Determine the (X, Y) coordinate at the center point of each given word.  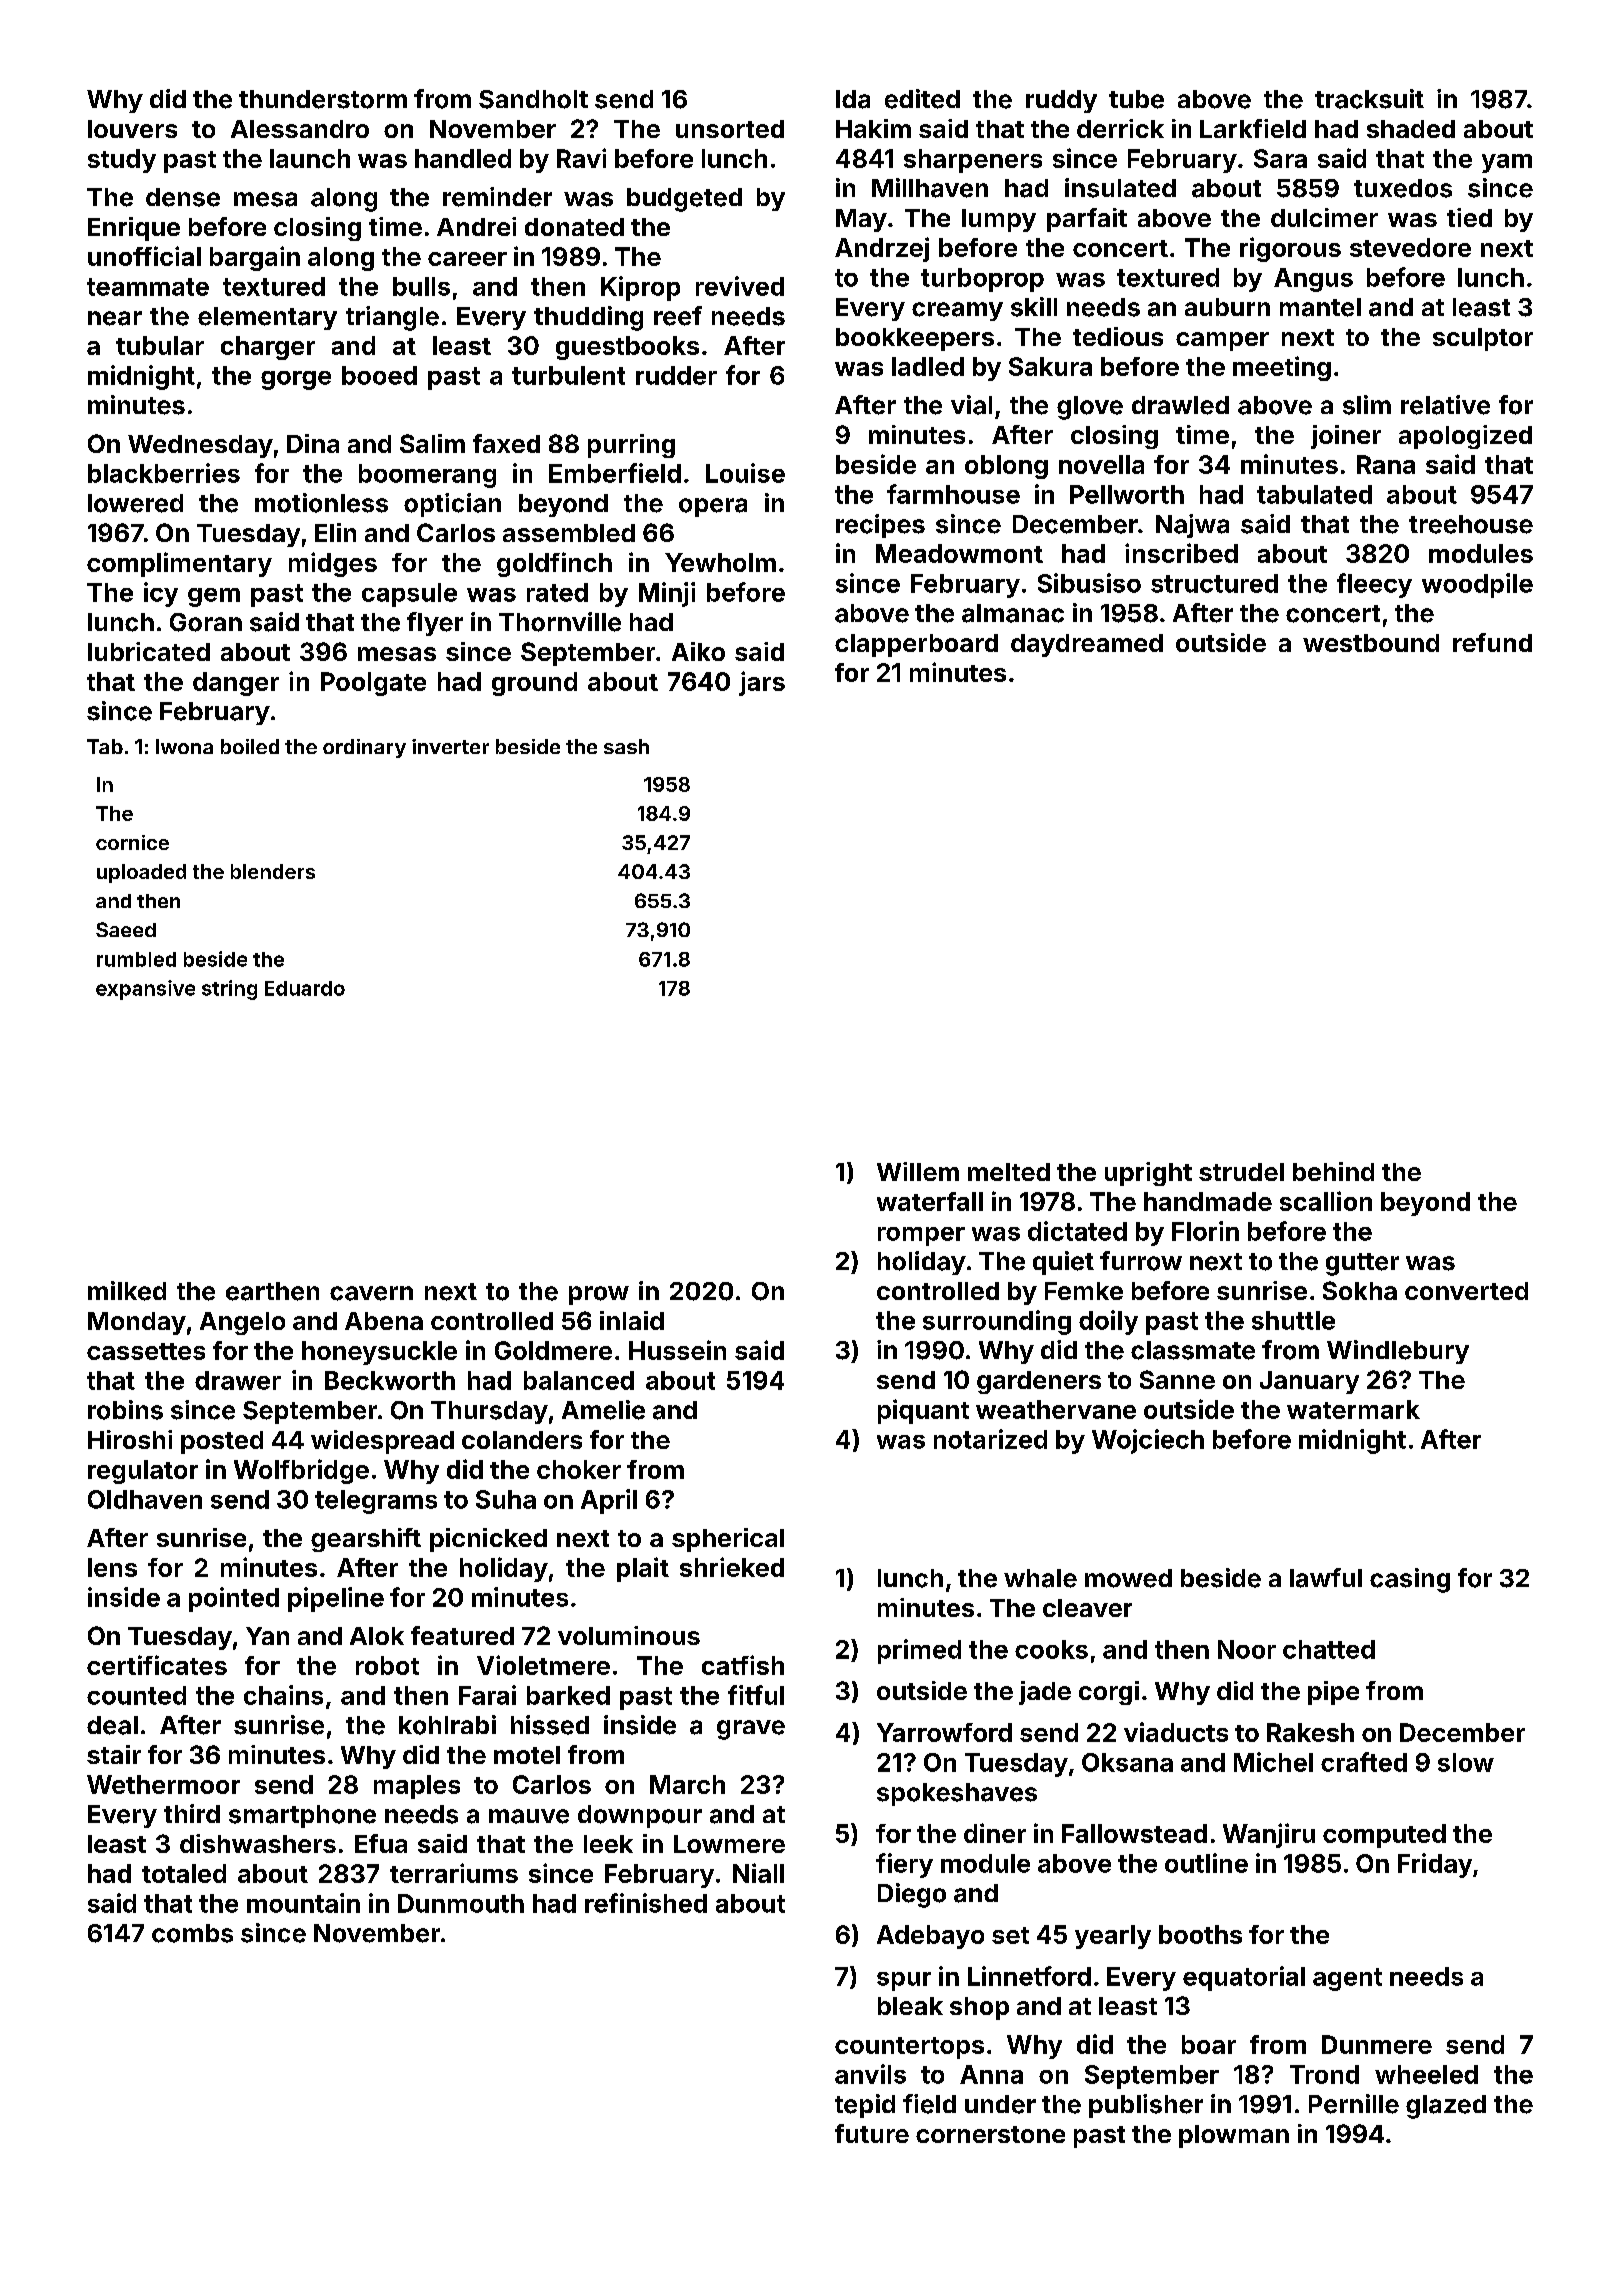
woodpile (1477, 585)
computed (1384, 1836)
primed (919, 1651)
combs (192, 1933)
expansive (145, 990)
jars (762, 683)
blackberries (164, 473)
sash (626, 746)
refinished (646, 1903)
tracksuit (1369, 99)
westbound (1371, 643)
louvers (132, 129)
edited (922, 99)
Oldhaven (145, 1499)
